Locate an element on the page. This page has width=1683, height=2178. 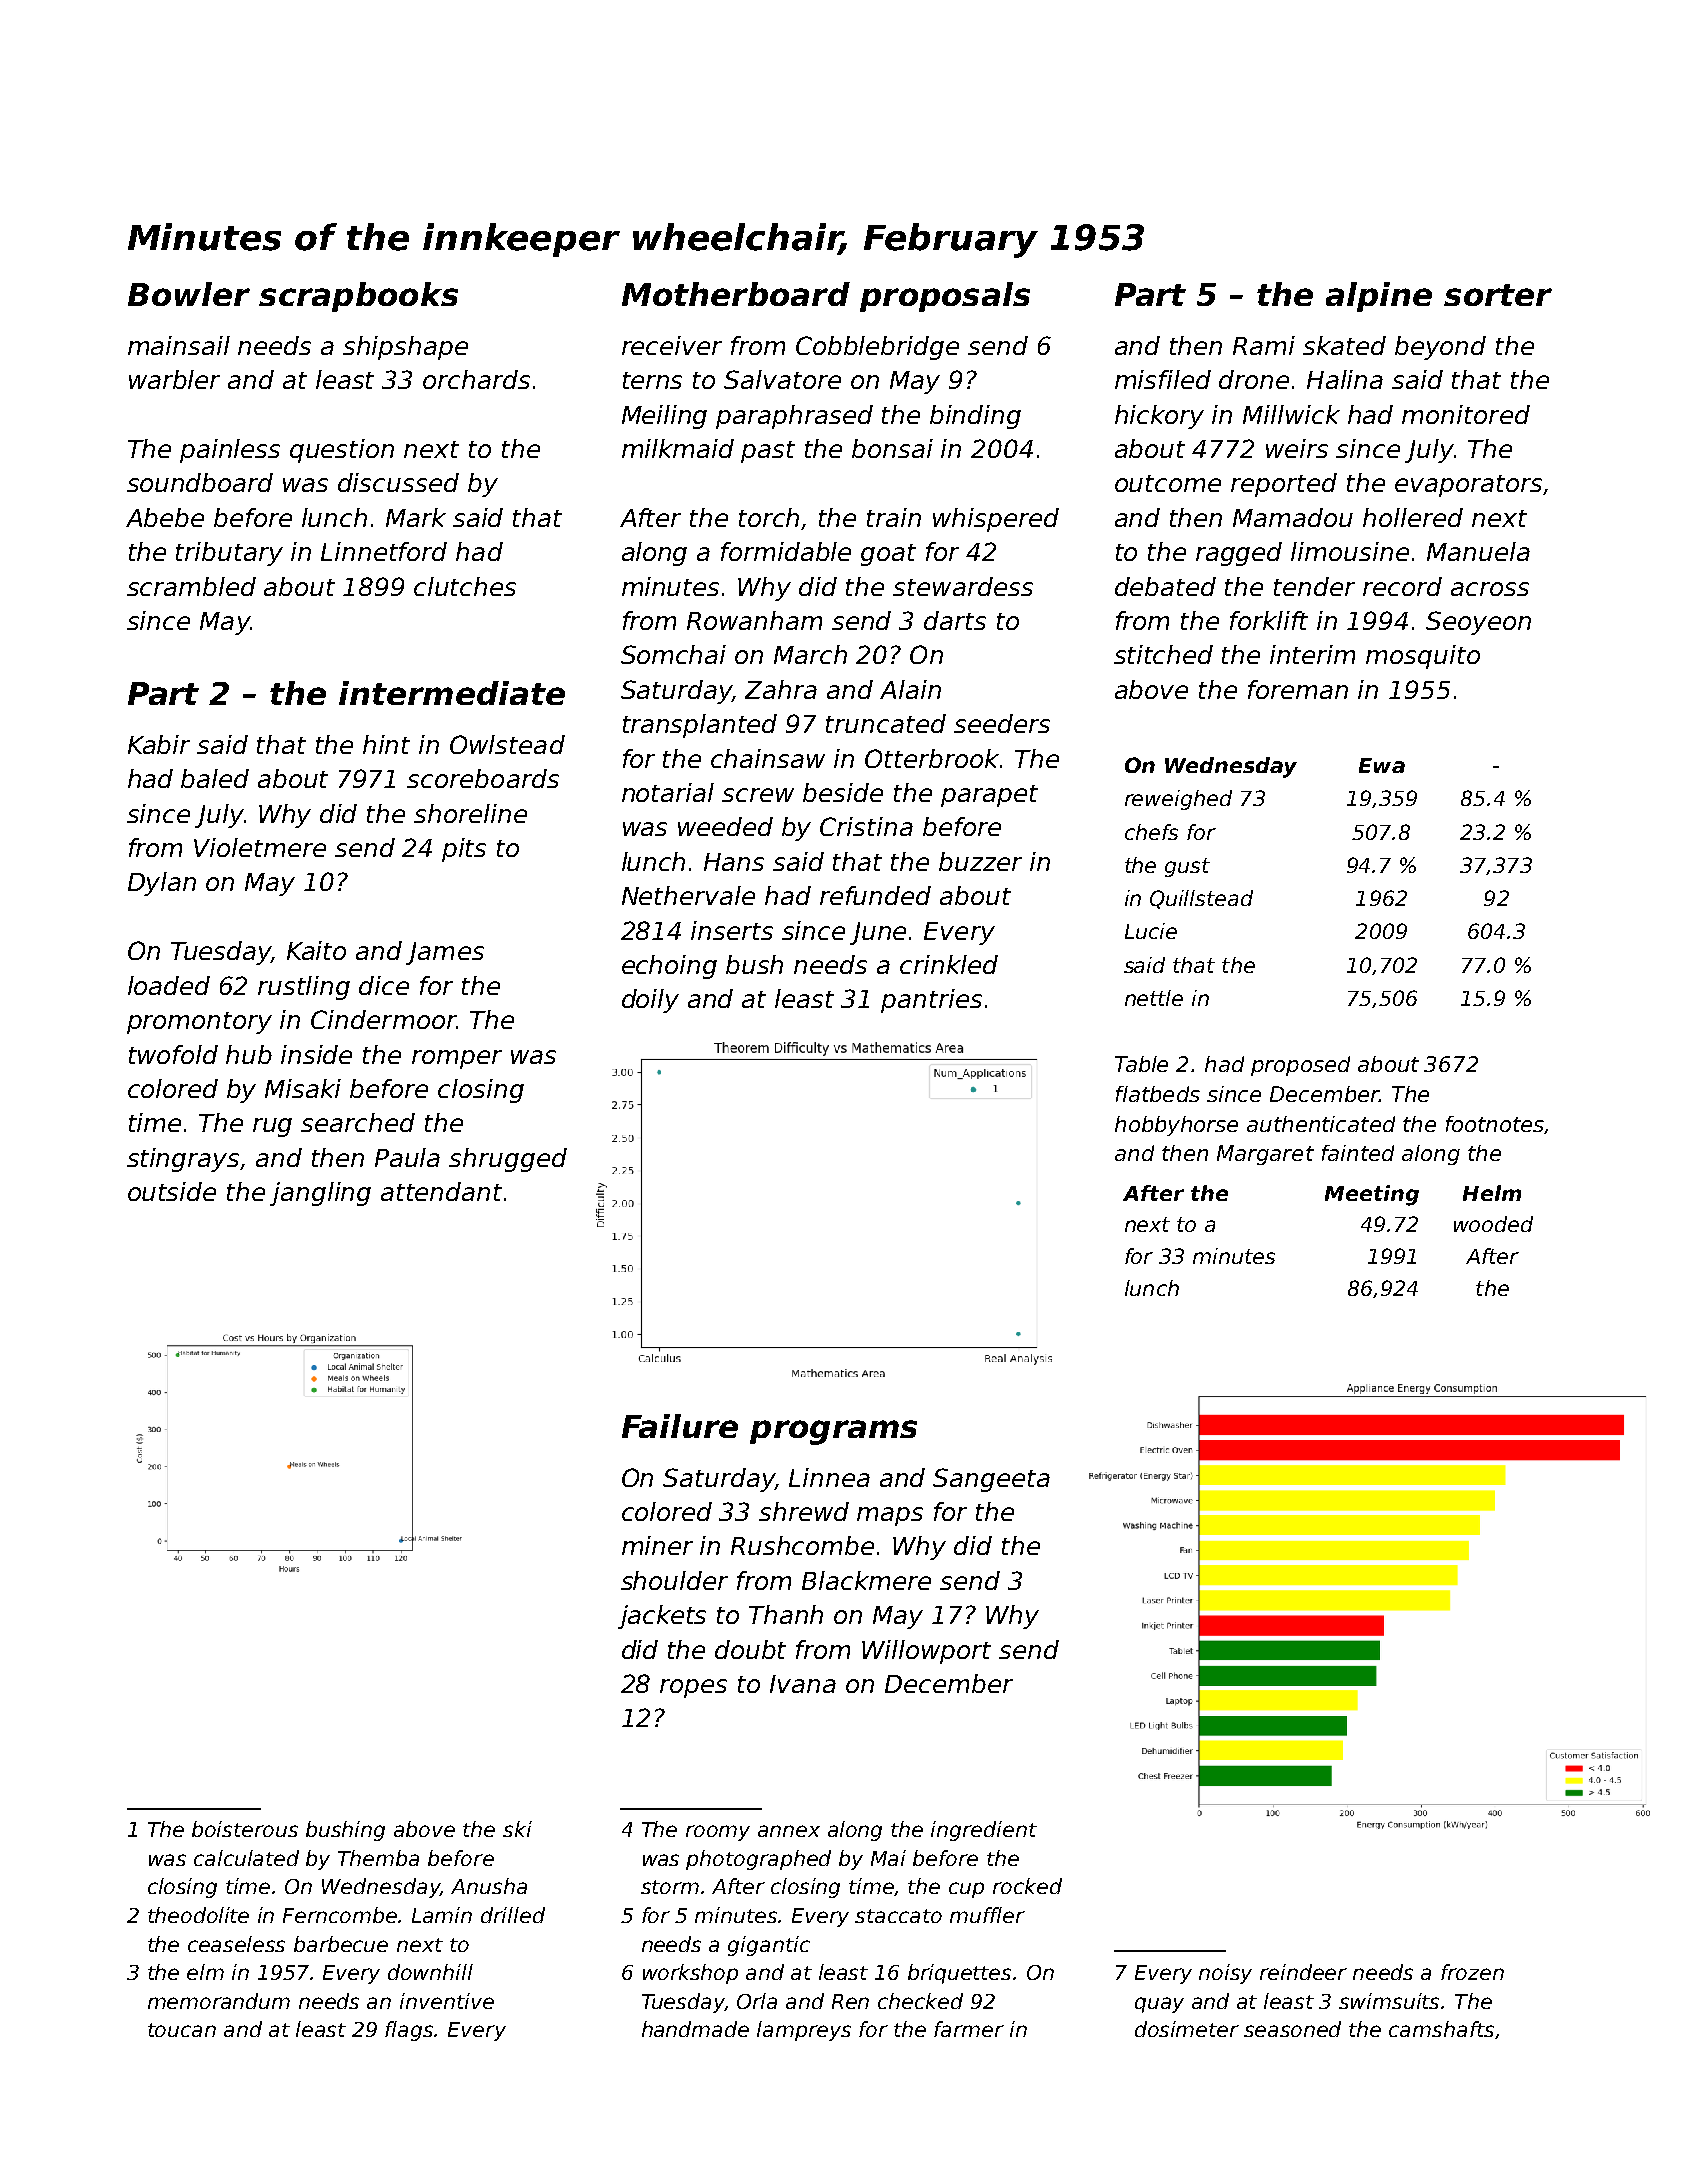
miner is located at coordinates (657, 1545).
